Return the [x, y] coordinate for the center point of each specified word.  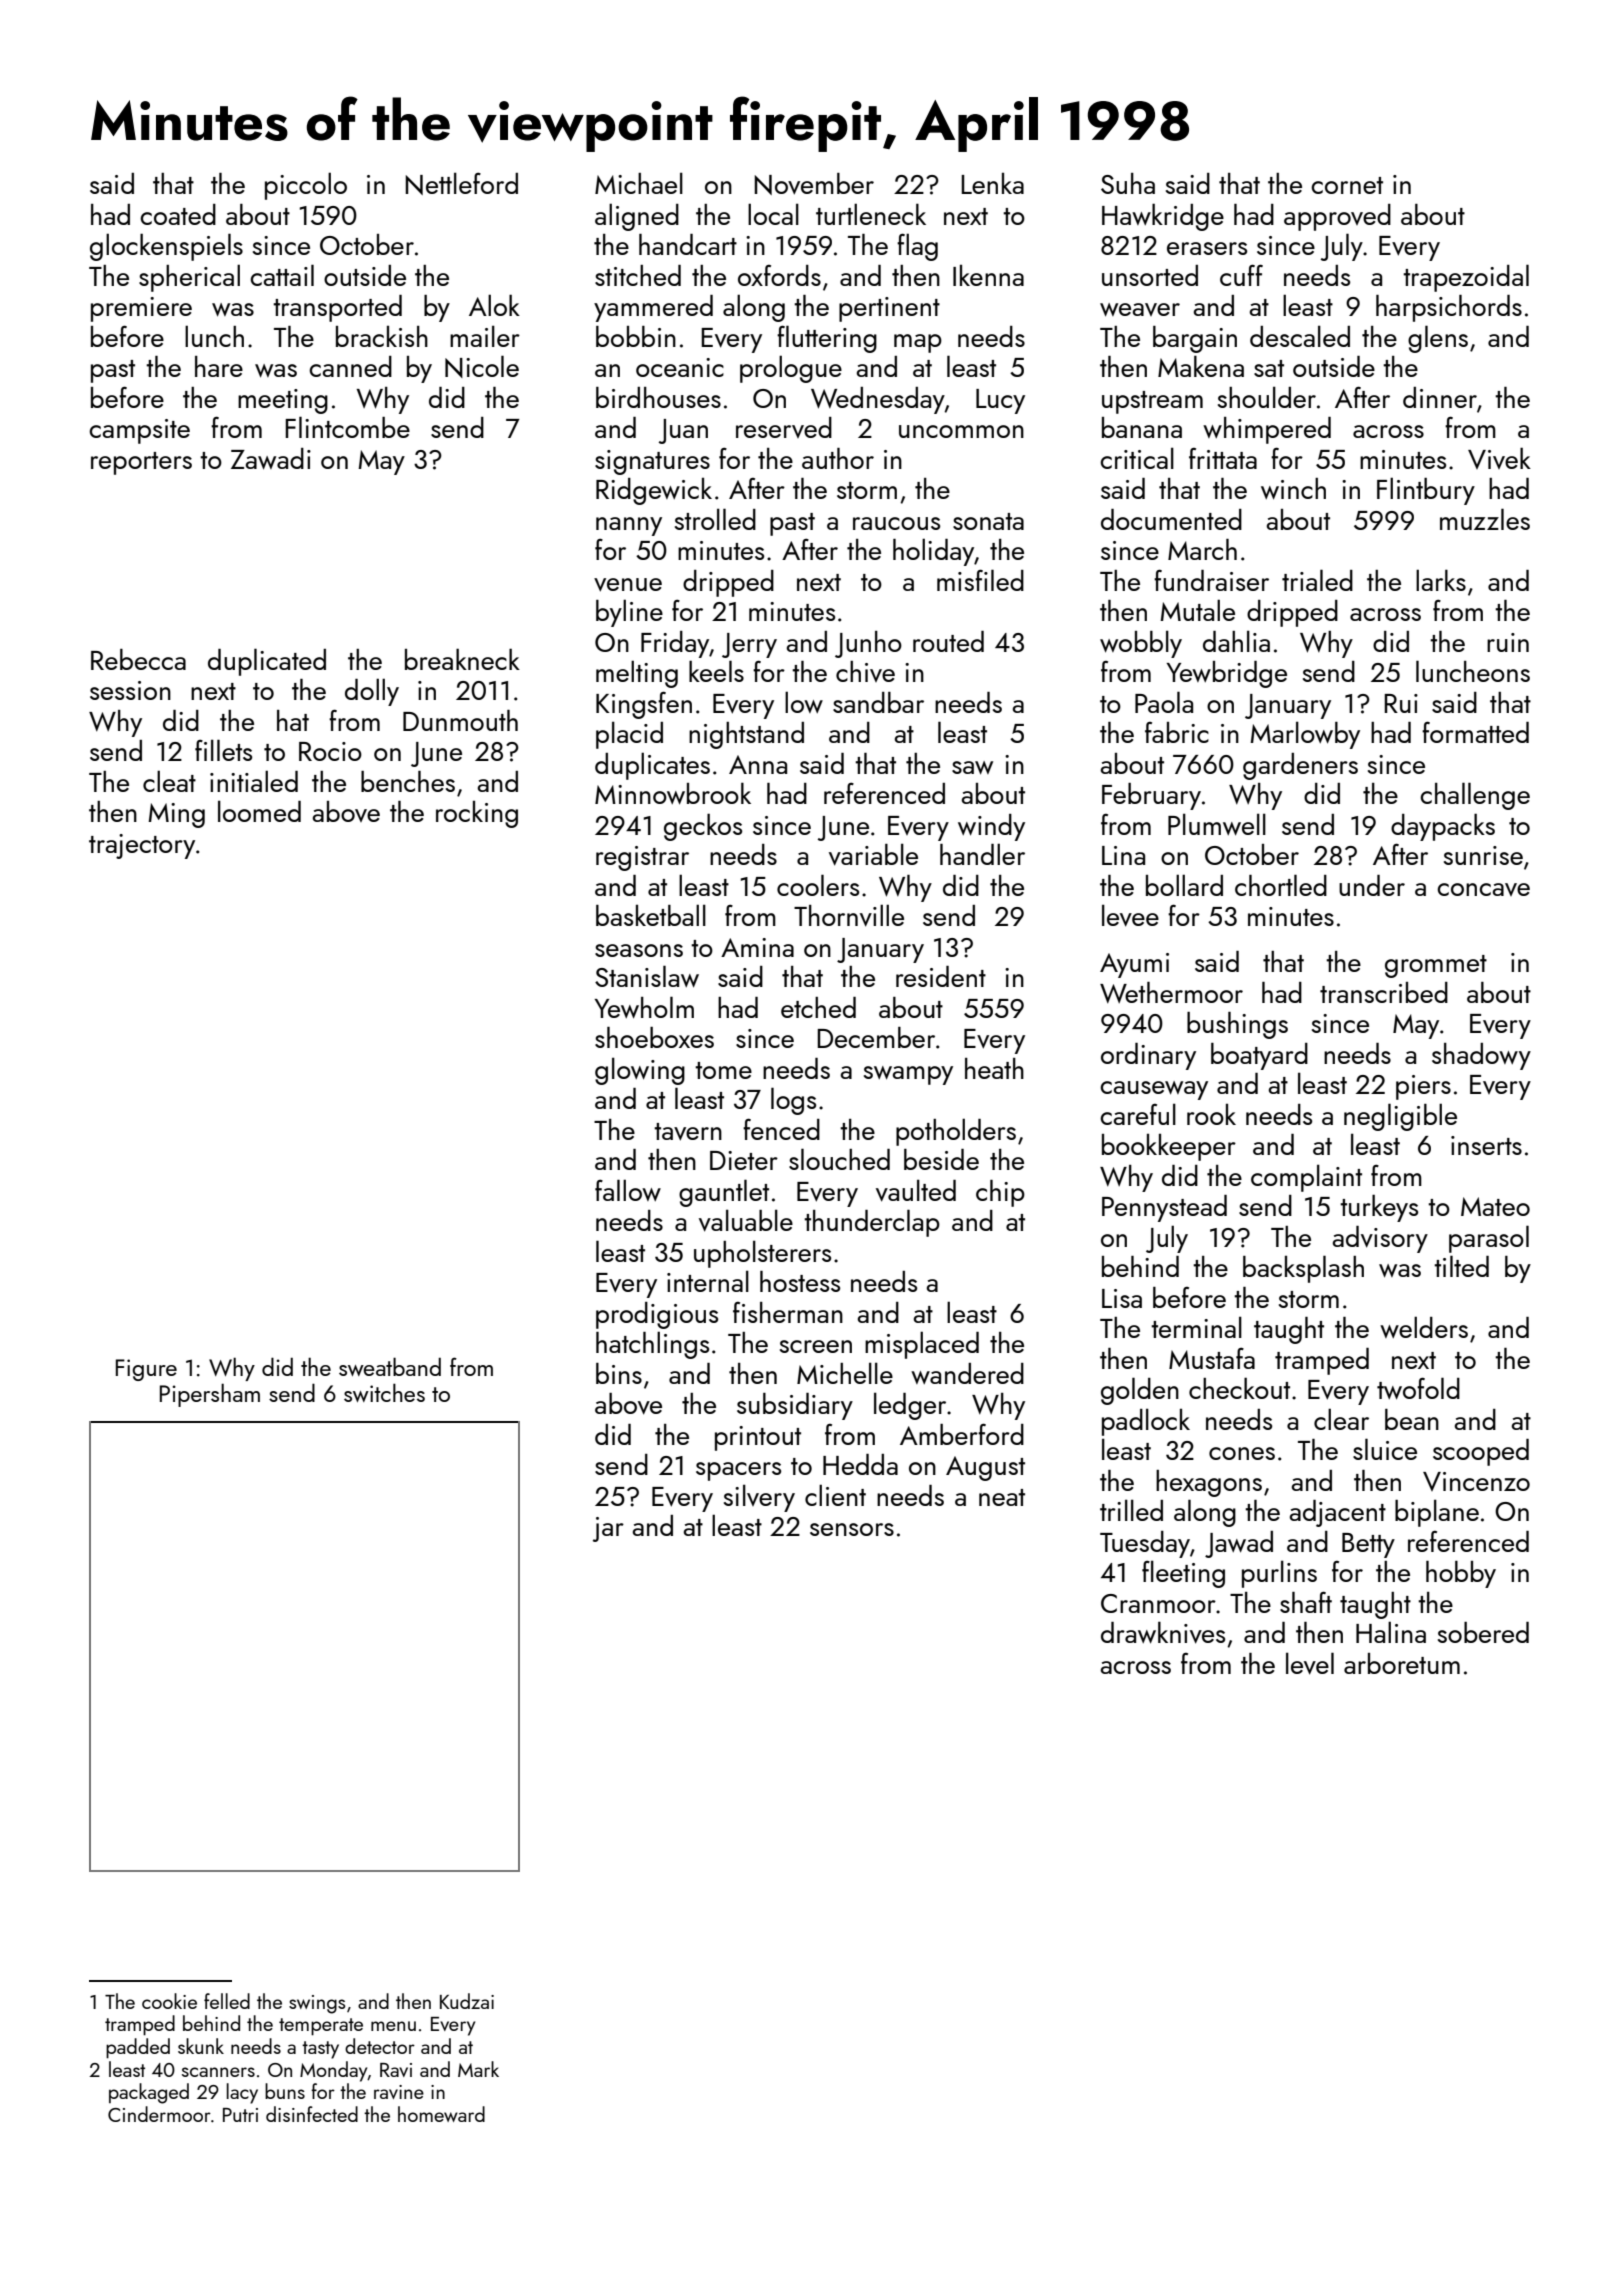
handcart [688, 244]
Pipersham [210, 1395]
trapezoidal [1466, 278]
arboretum [1402, 1663]
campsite [139, 431]
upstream [1152, 402]
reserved [784, 427]
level [1310, 1663]
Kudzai [467, 2001]
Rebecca [138, 659]
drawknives [1163, 1632]
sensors [852, 1529]
